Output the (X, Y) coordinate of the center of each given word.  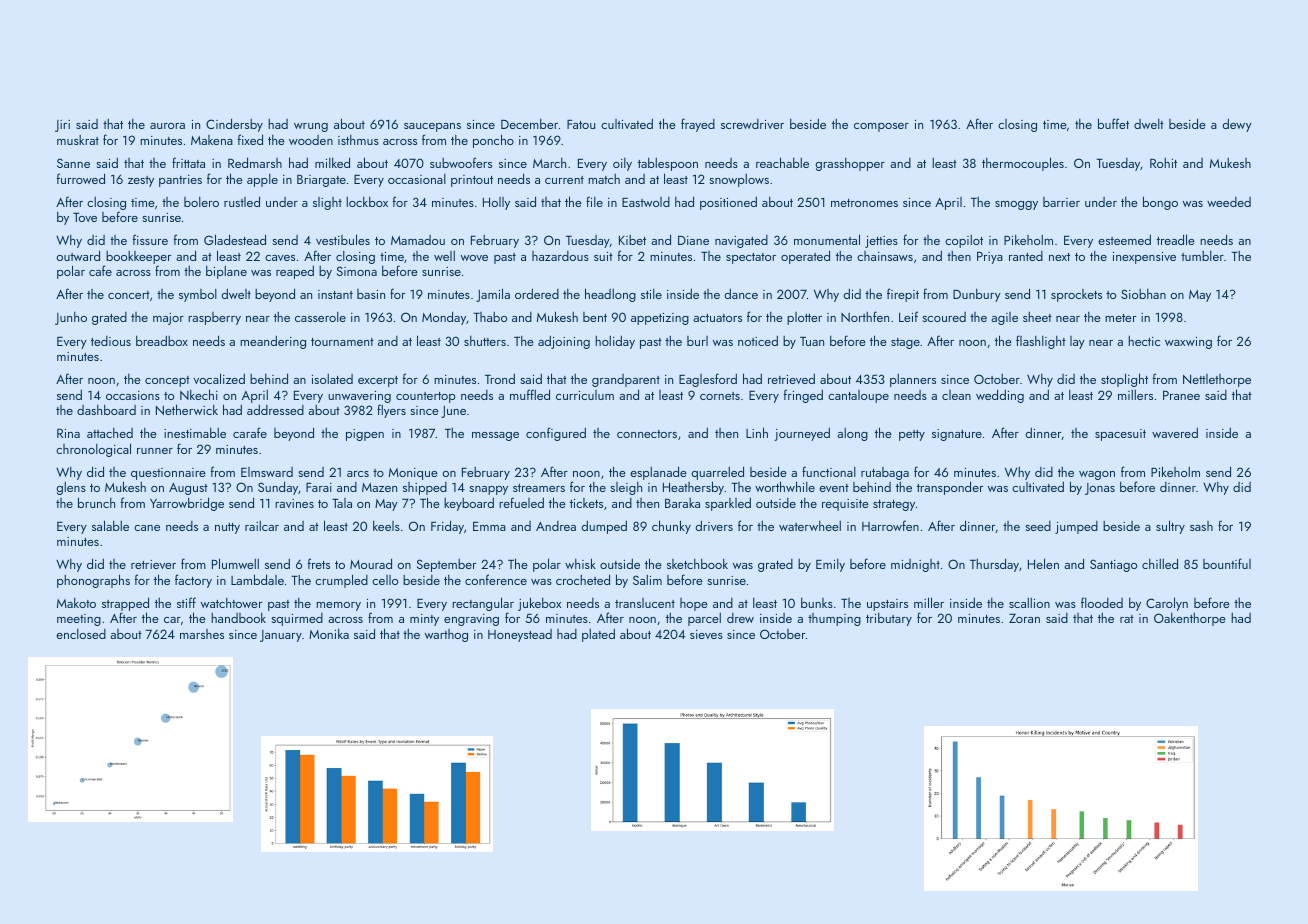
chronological (93, 450)
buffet (1113, 123)
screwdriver (752, 124)
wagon (1097, 475)
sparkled (728, 504)
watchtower (231, 603)
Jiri (62, 126)
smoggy (1016, 205)
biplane (226, 272)
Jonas (1100, 489)
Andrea (556, 526)
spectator (751, 258)
